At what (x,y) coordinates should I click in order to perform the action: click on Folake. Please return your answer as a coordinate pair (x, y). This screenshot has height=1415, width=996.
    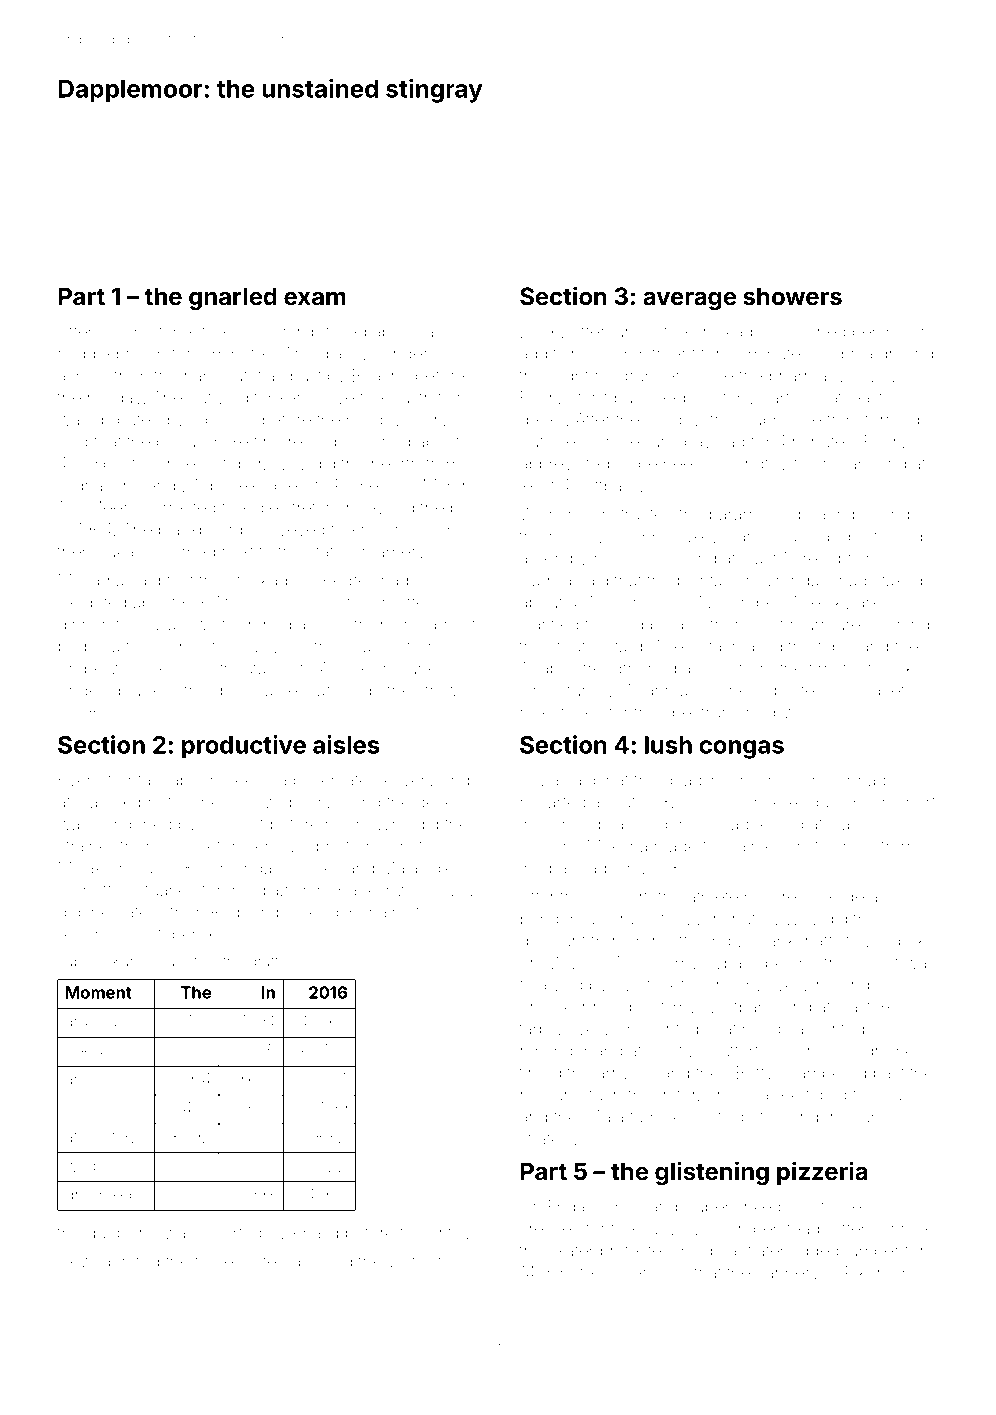
    Looking at the image, I should click on (316, 868).
